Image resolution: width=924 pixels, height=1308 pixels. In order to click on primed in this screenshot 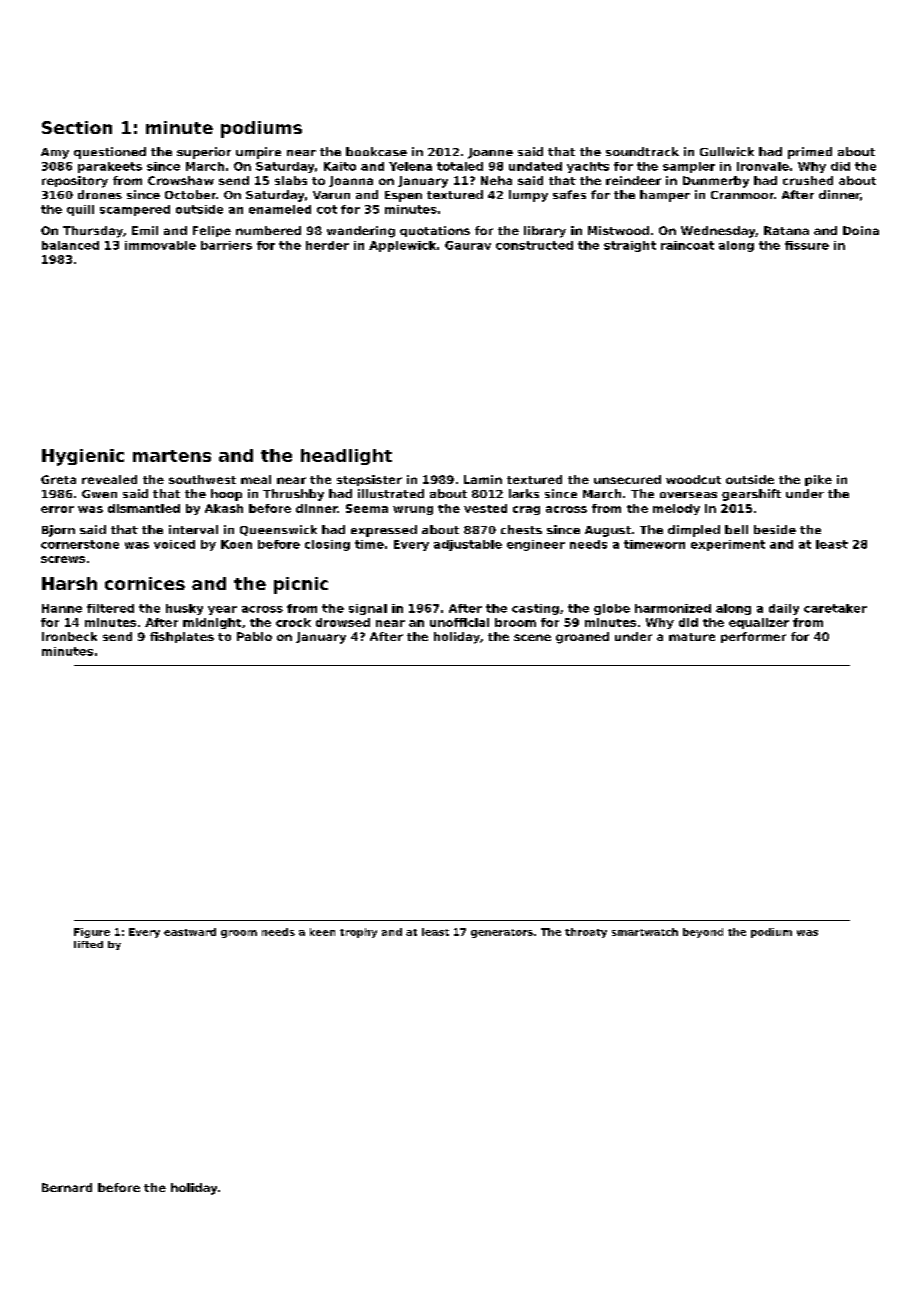, I will do `click(810, 153)`.
